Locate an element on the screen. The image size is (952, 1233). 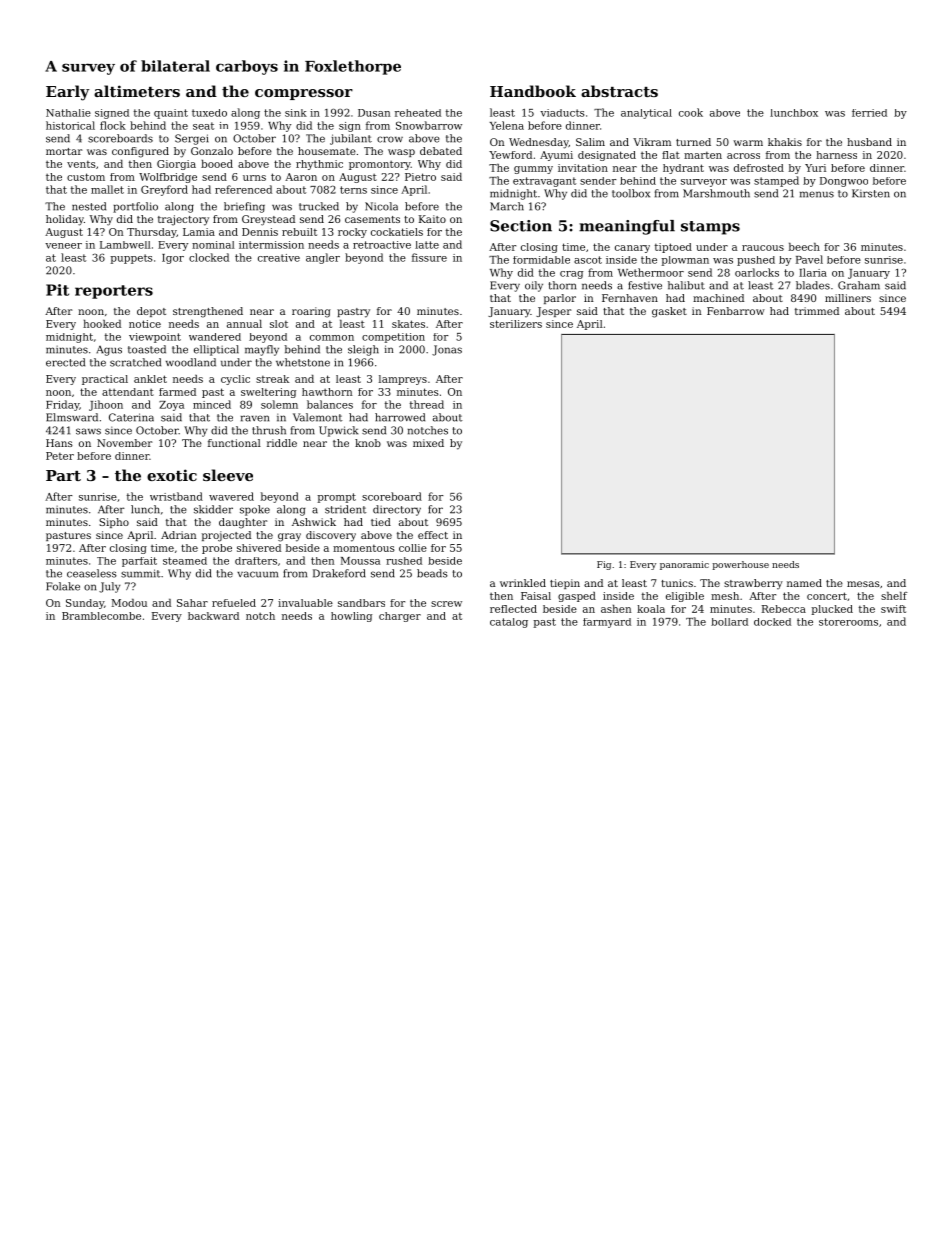
woodland is located at coordinates (191, 362).
